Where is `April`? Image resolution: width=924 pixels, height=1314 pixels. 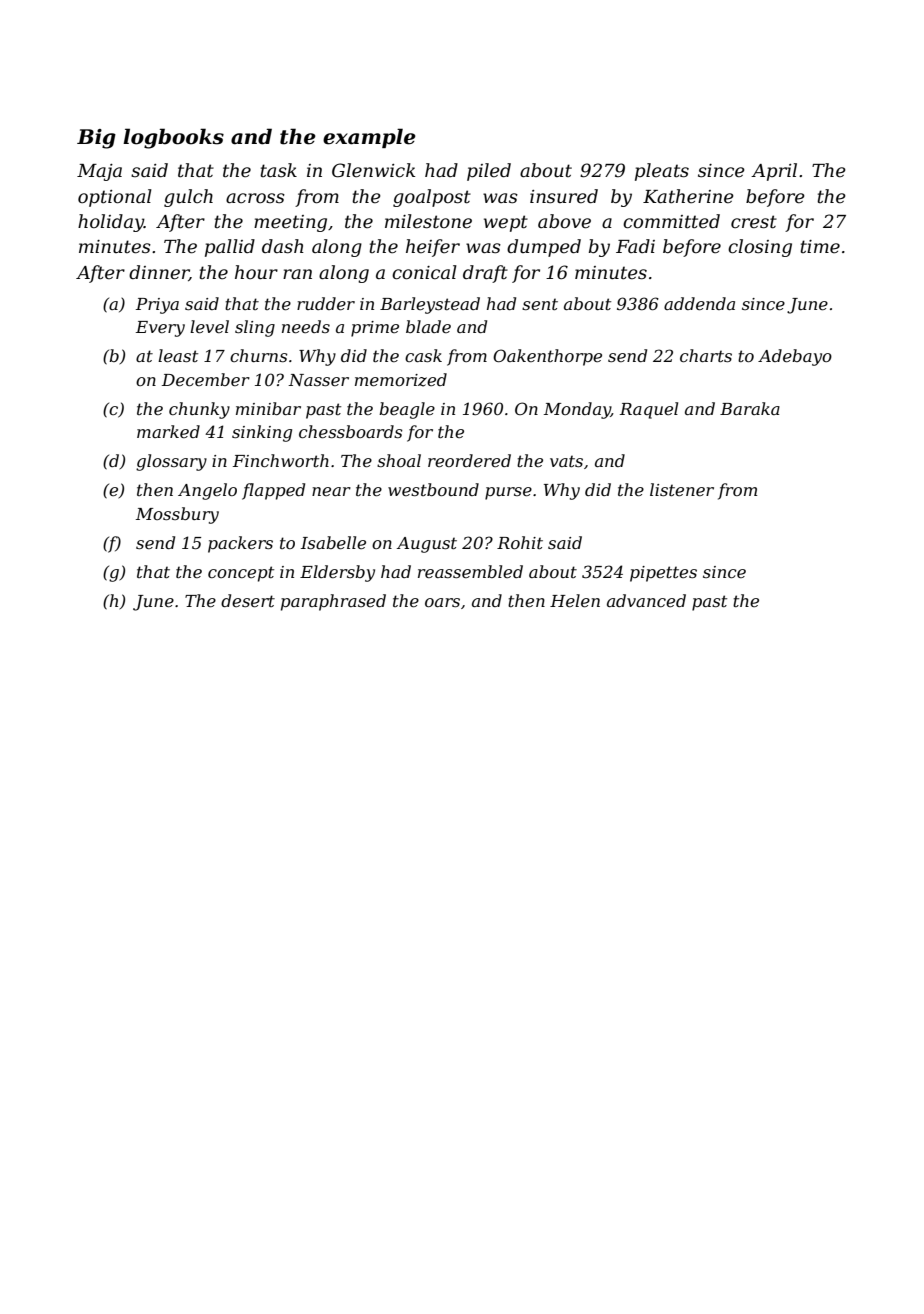 April is located at coordinates (774, 172).
